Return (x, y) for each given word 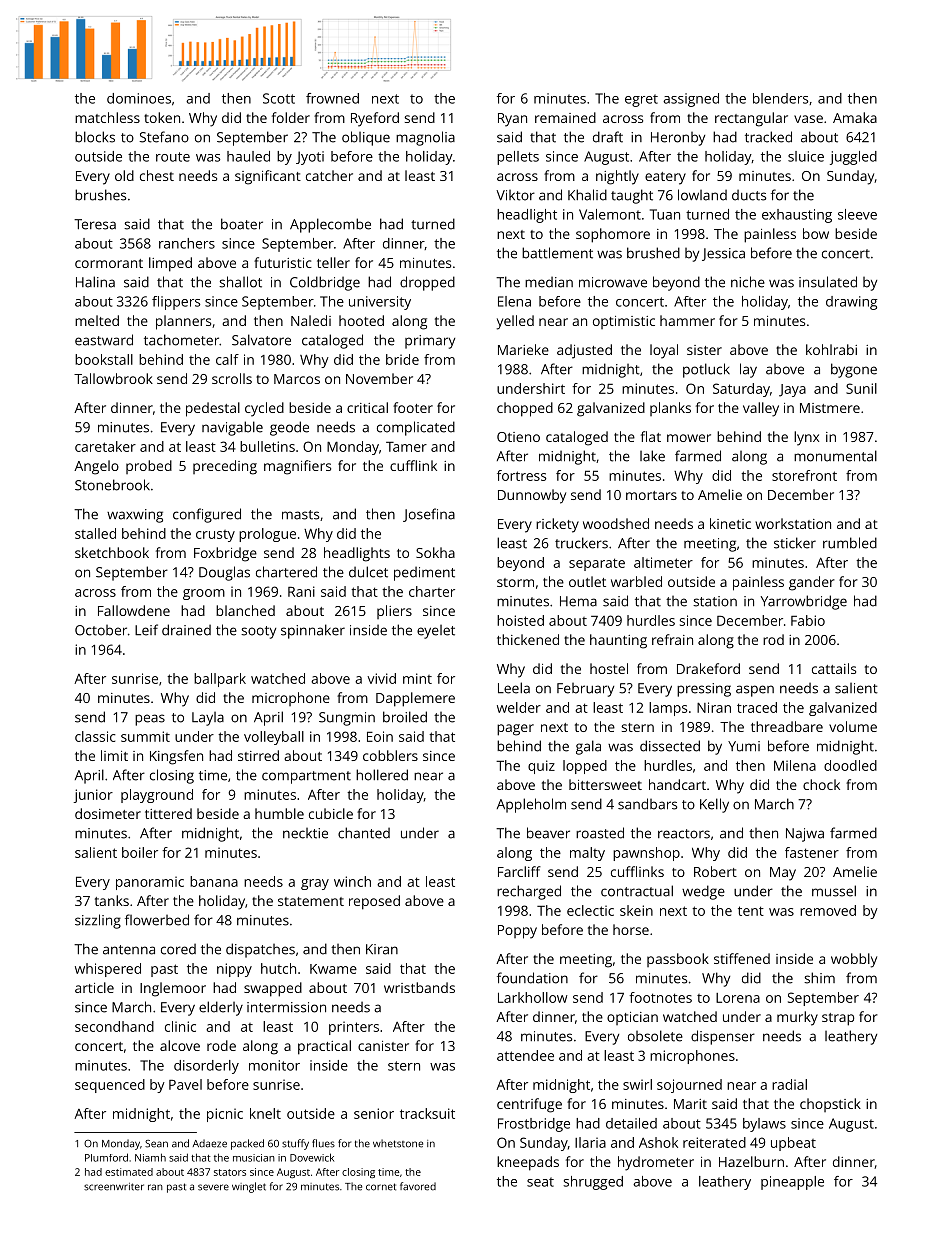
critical (367, 407)
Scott (279, 98)
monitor (274, 1065)
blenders (781, 98)
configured (207, 515)
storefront (804, 475)
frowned (332, 98)
